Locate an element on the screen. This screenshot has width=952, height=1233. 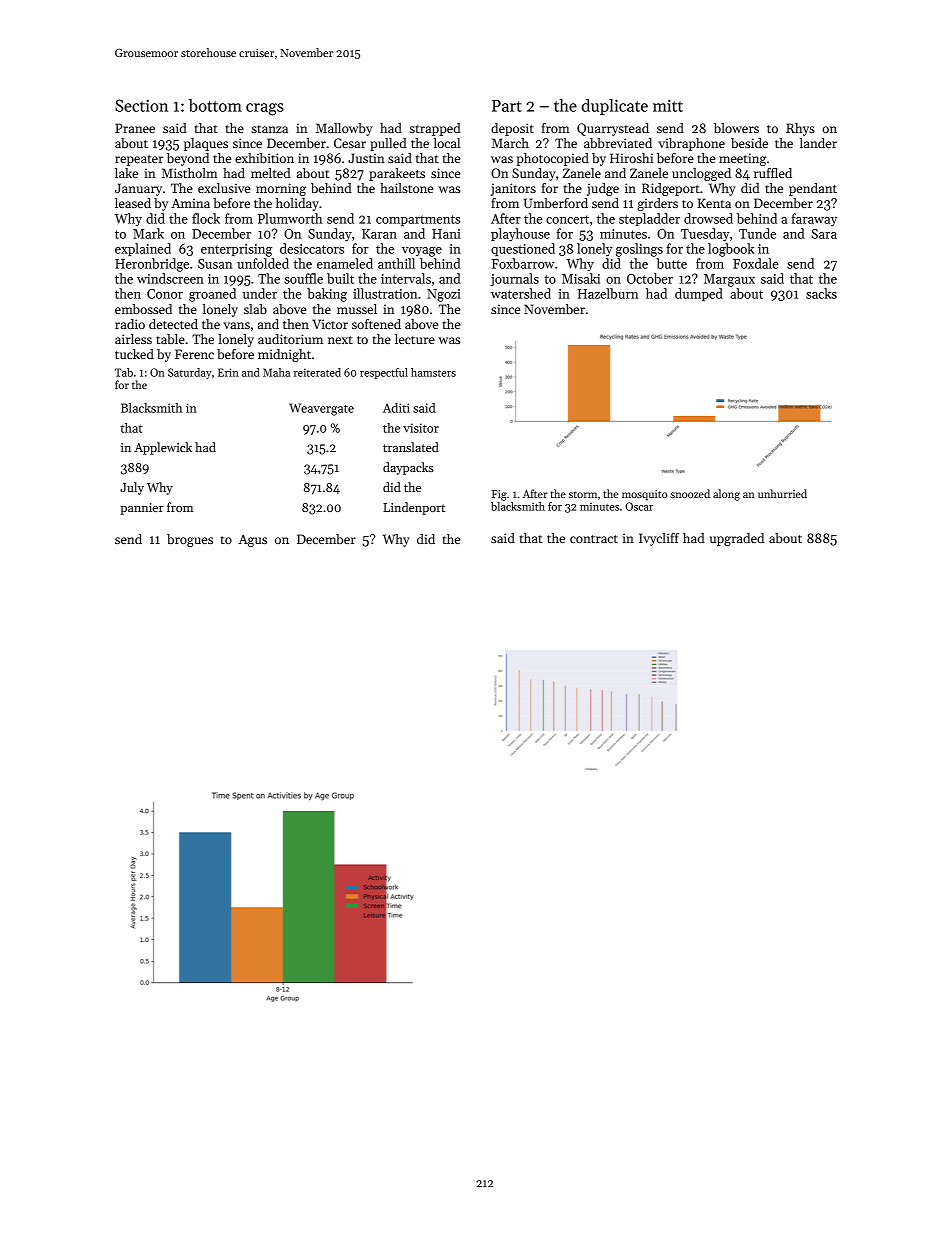
beside is located at coordinates (749, 143).
